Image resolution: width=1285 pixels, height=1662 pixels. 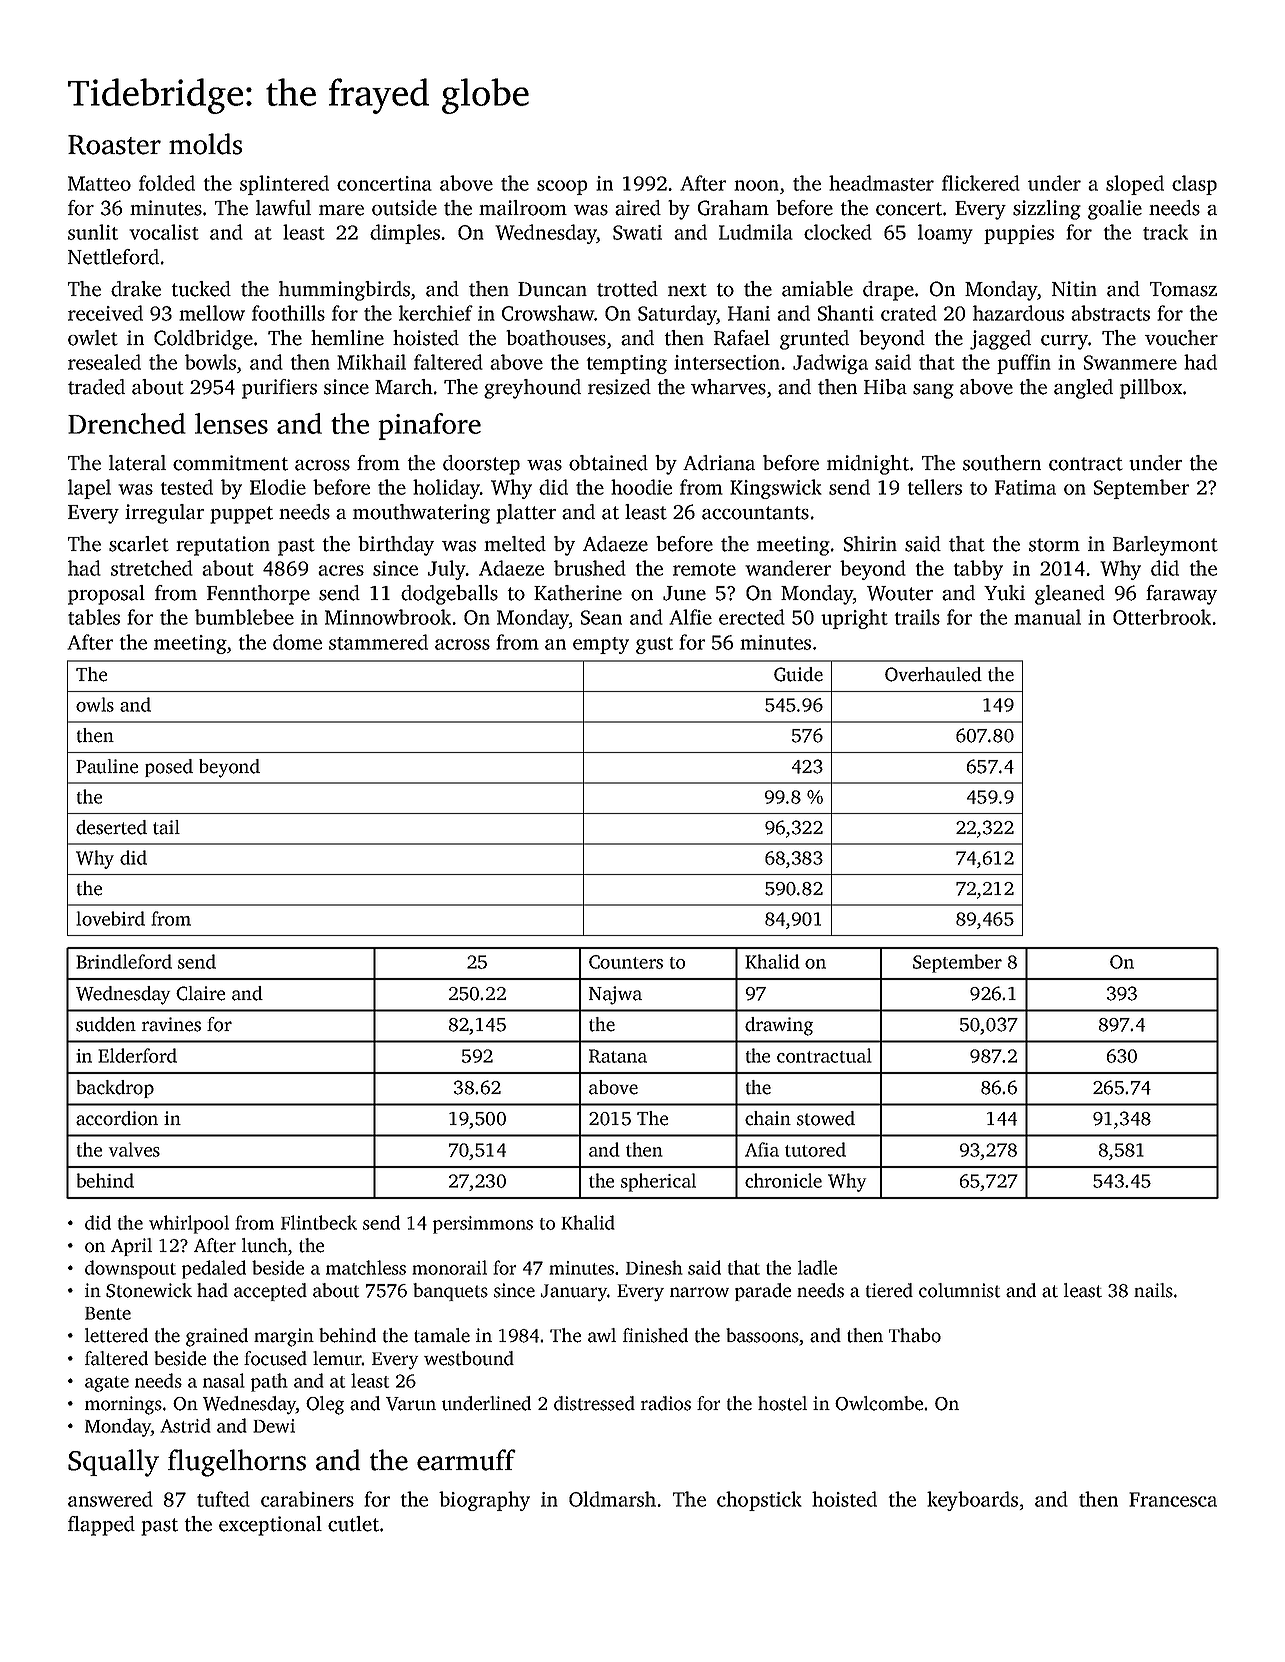 I want to click on scoop, so click(x=562, y=187).
